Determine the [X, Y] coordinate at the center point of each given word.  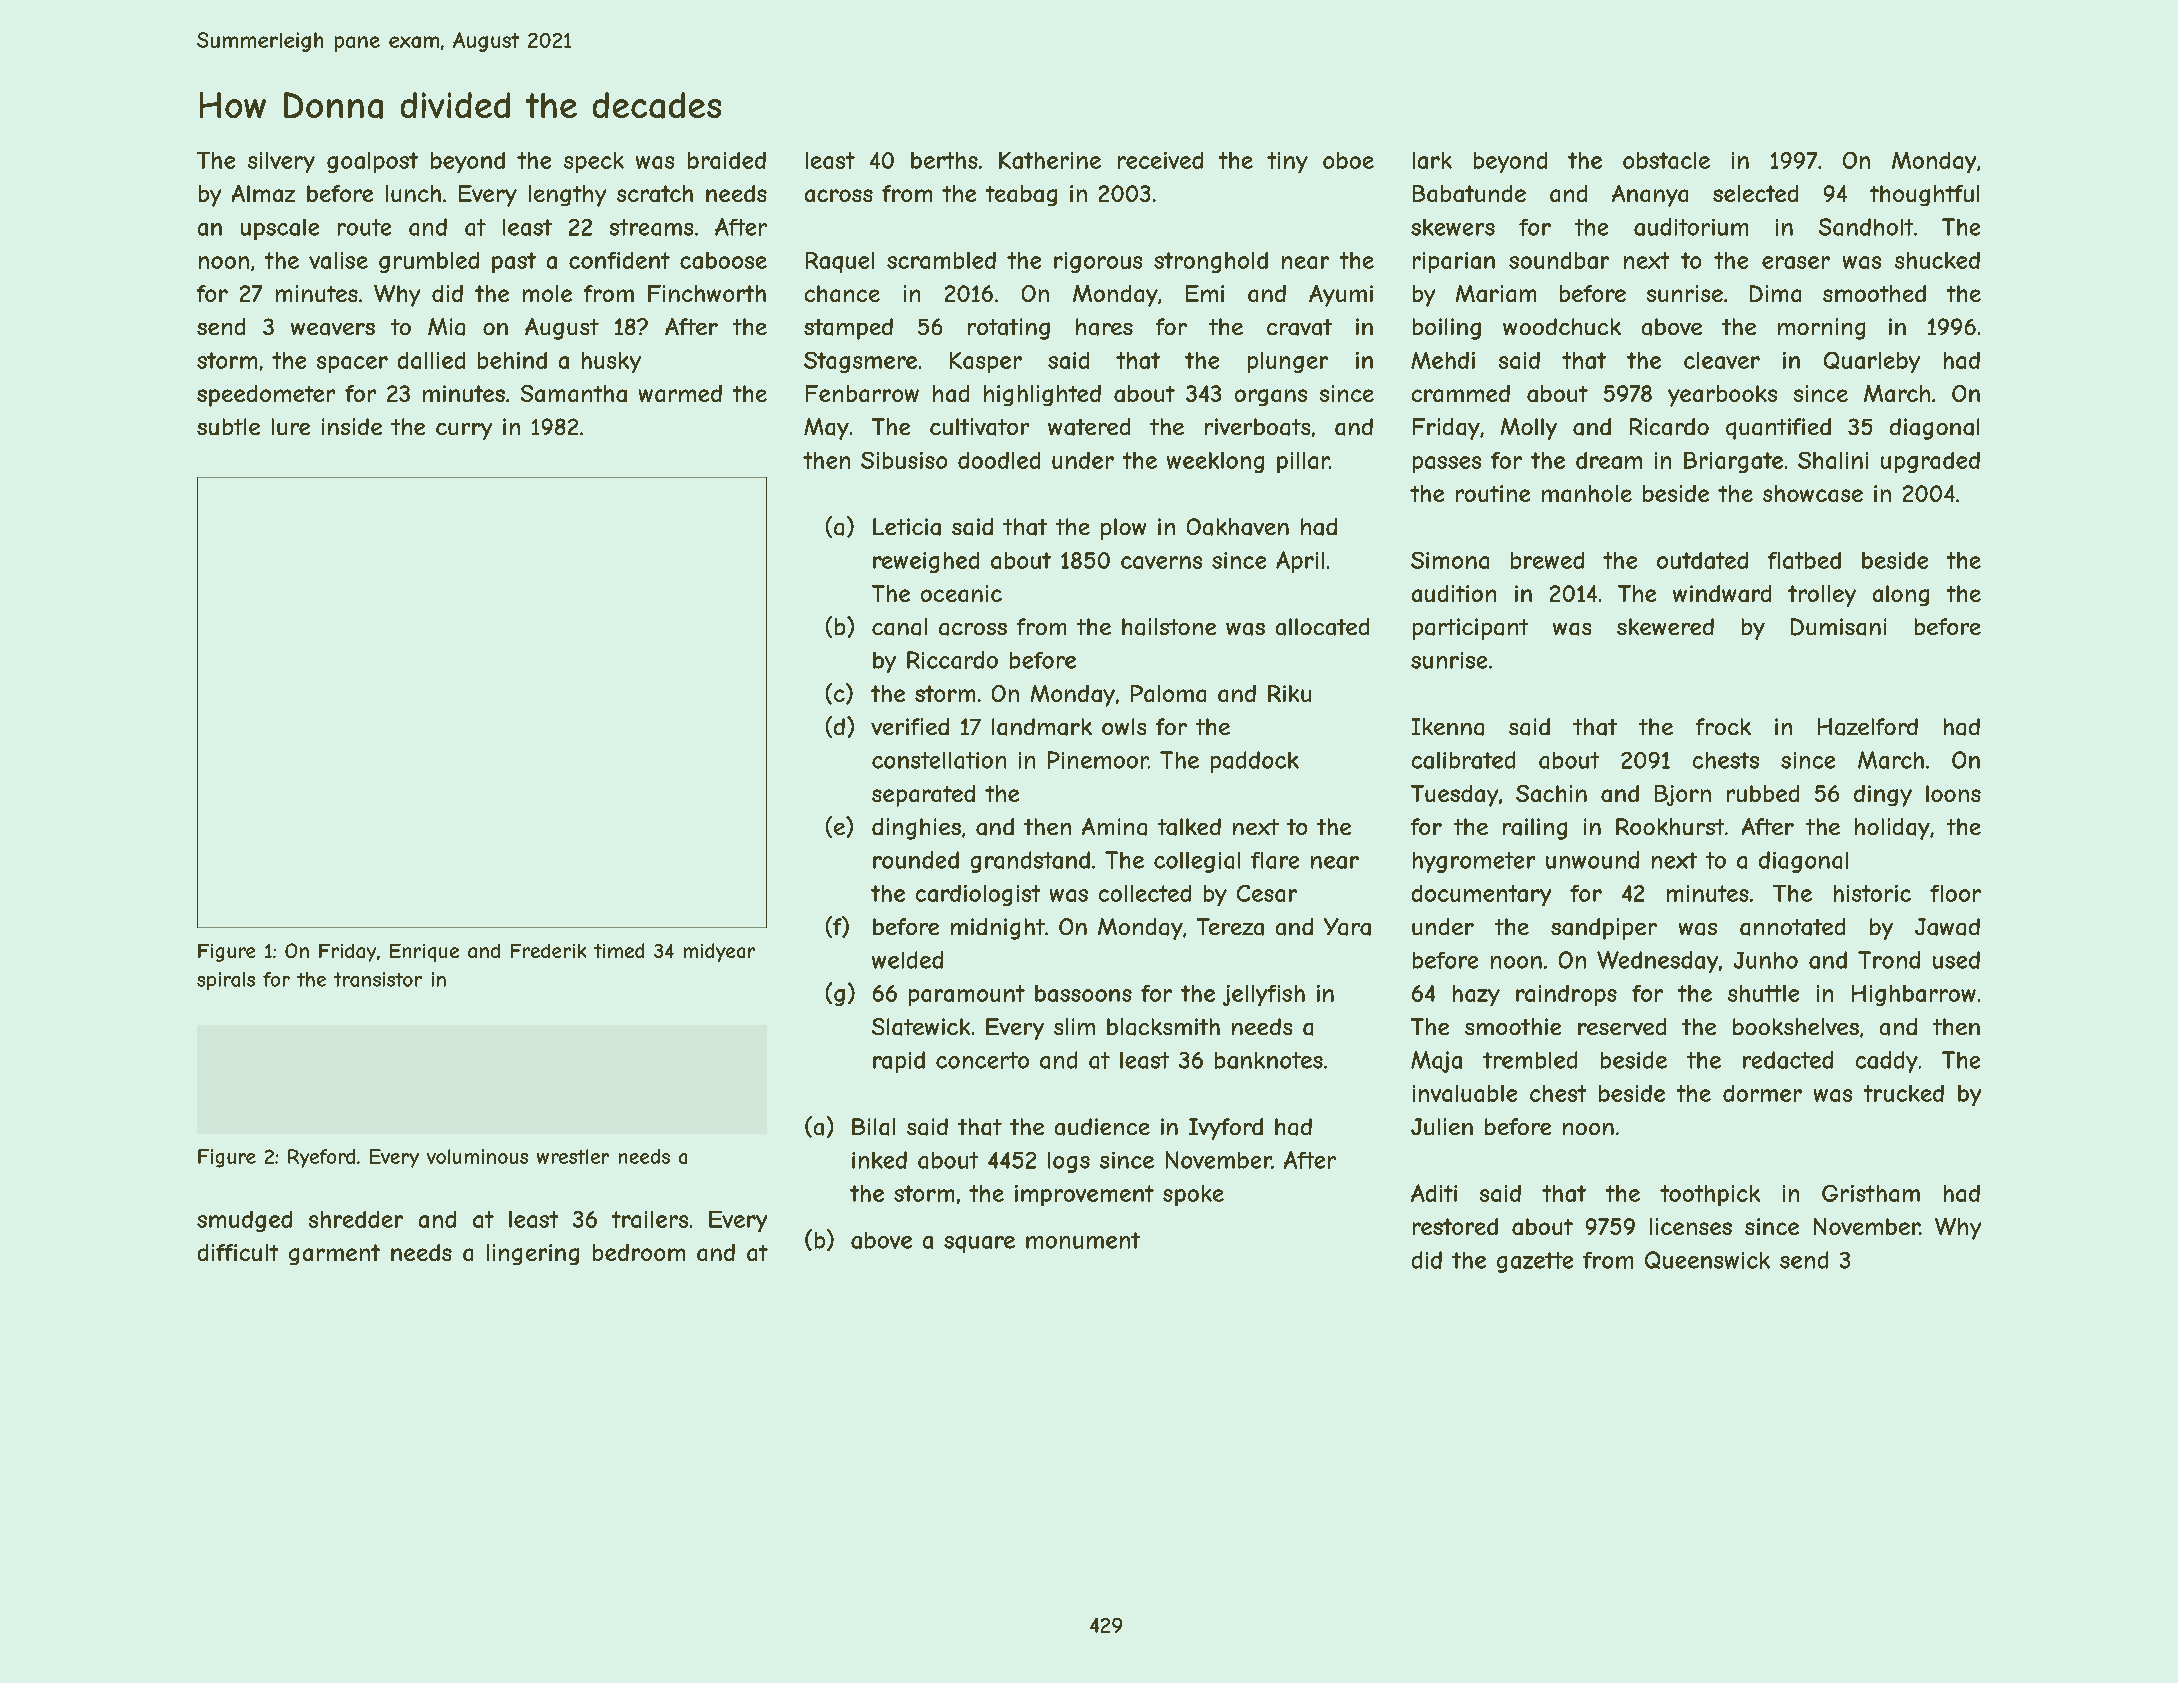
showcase [1813, 493]
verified [910, 726]
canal [899, 627]
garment [334, 1254]
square [979, 1244]
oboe [1348, 160]
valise [338, 260]
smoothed [1874, 293]
